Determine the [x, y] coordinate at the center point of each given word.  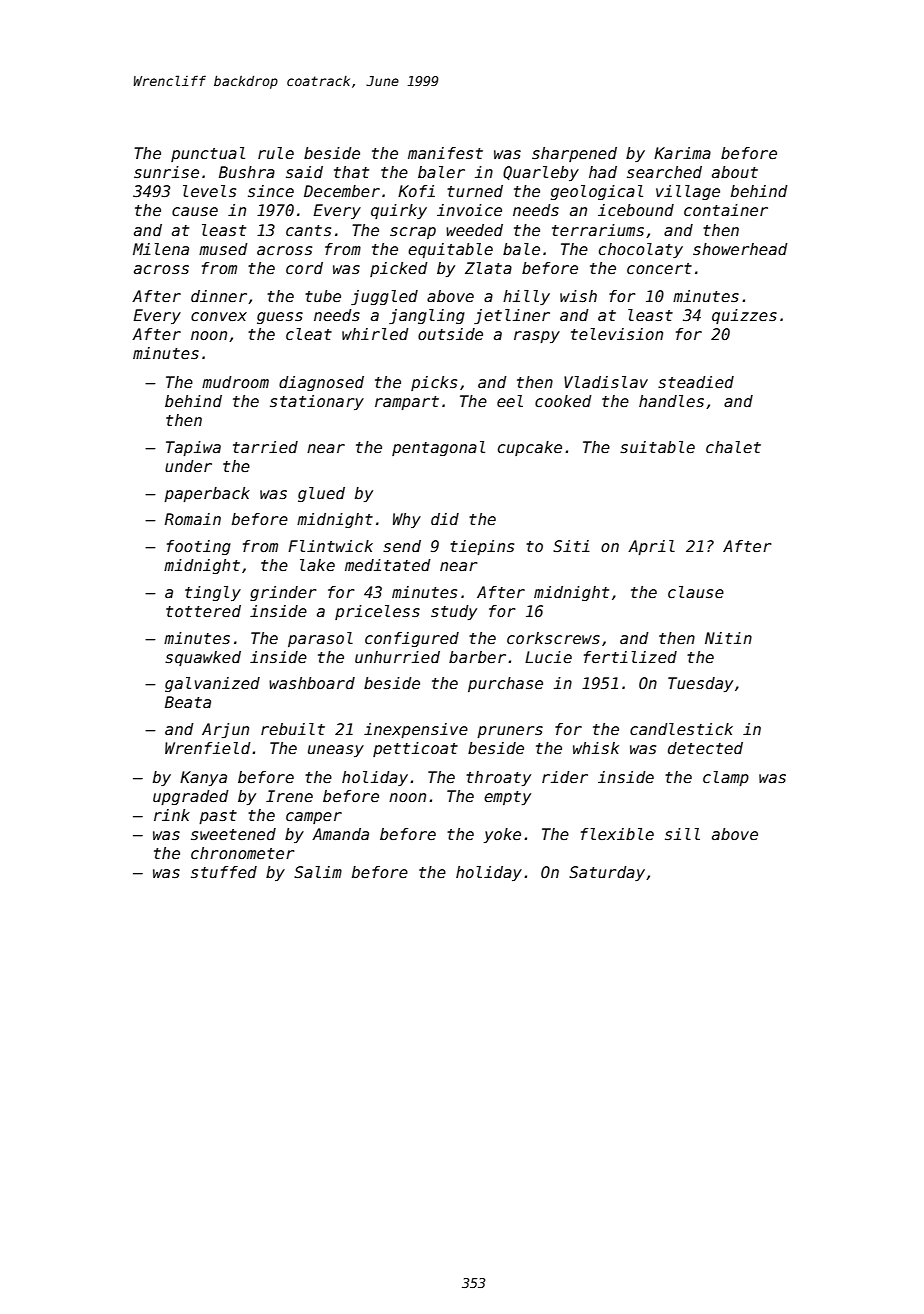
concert [659, 268]
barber [477, 657]
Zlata [488, 268]
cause [195, 212]
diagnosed [321, 383]
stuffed [224, 872]
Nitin [728, 638]
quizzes [744, 316]
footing [199, 547]
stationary [317, 402]
